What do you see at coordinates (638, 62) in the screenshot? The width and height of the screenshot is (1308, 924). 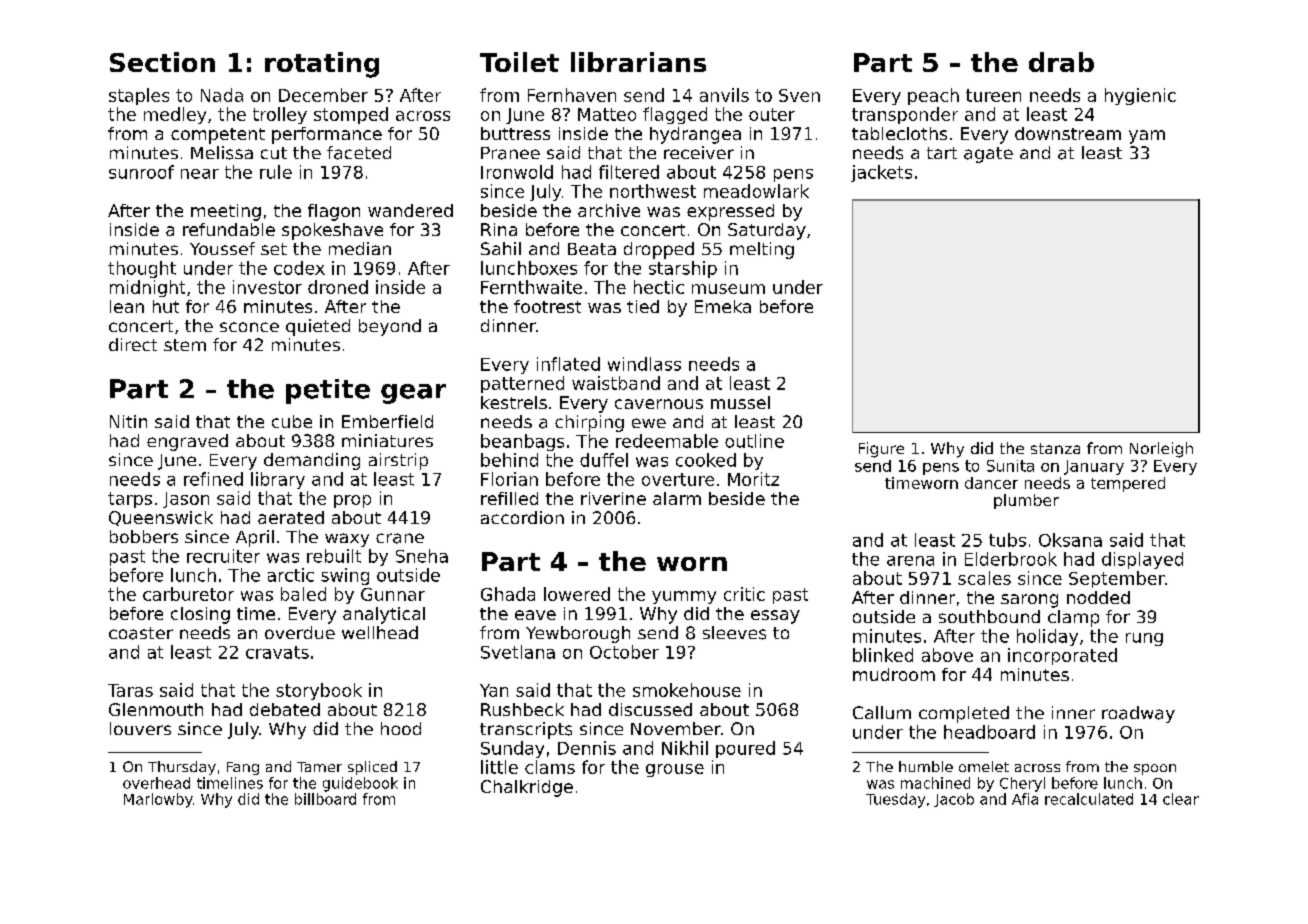 I see `librarians` at bounding box center [638, 62].
